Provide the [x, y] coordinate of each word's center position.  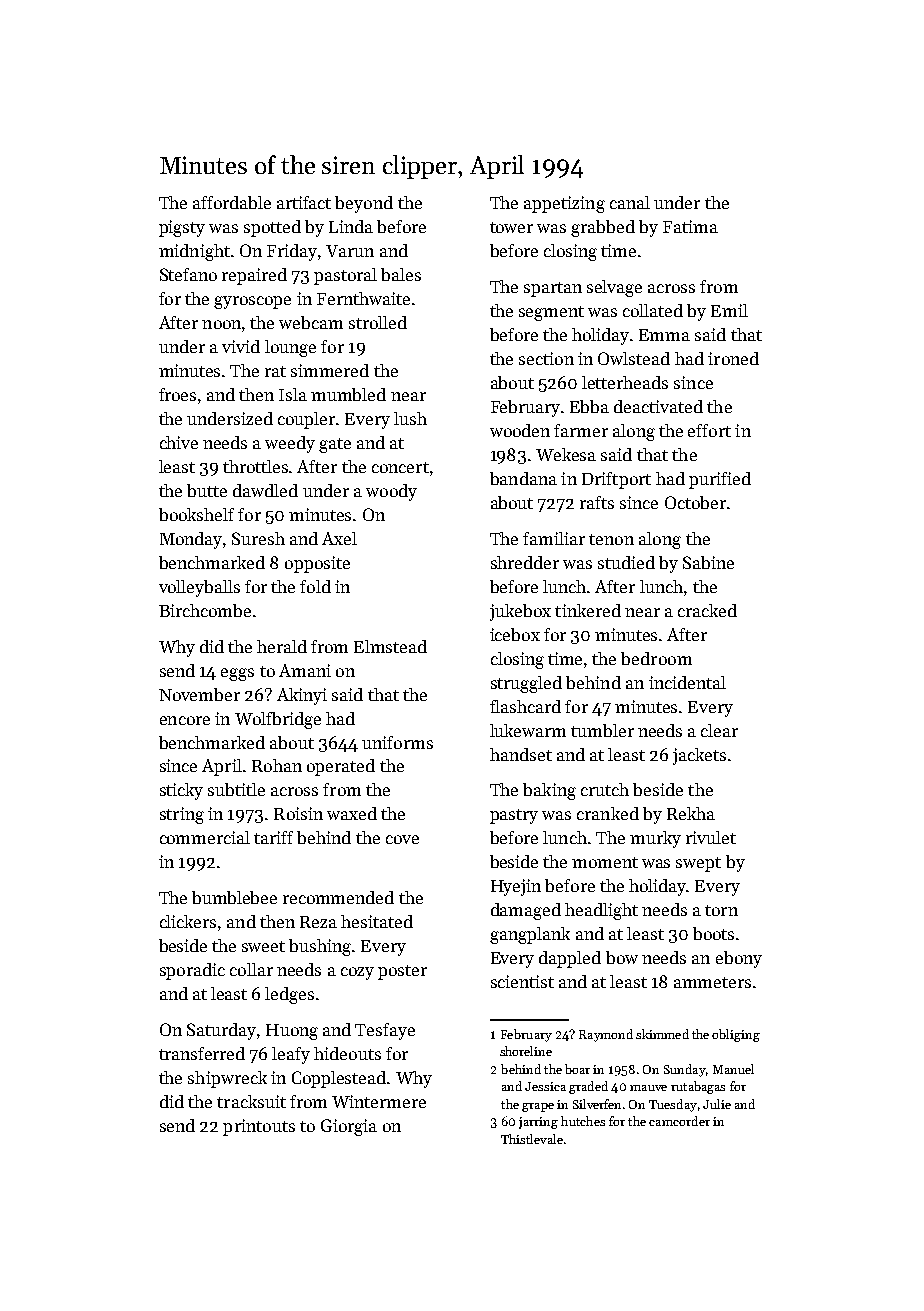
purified [720, 480]
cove [402, 839]
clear [719, 730]
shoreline [526, 1051]
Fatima [690, 226]
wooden [520, 430]
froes [177, 394]
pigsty [182, 228]
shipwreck [227, 1079]
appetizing [564, 204]
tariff [273, 837]
